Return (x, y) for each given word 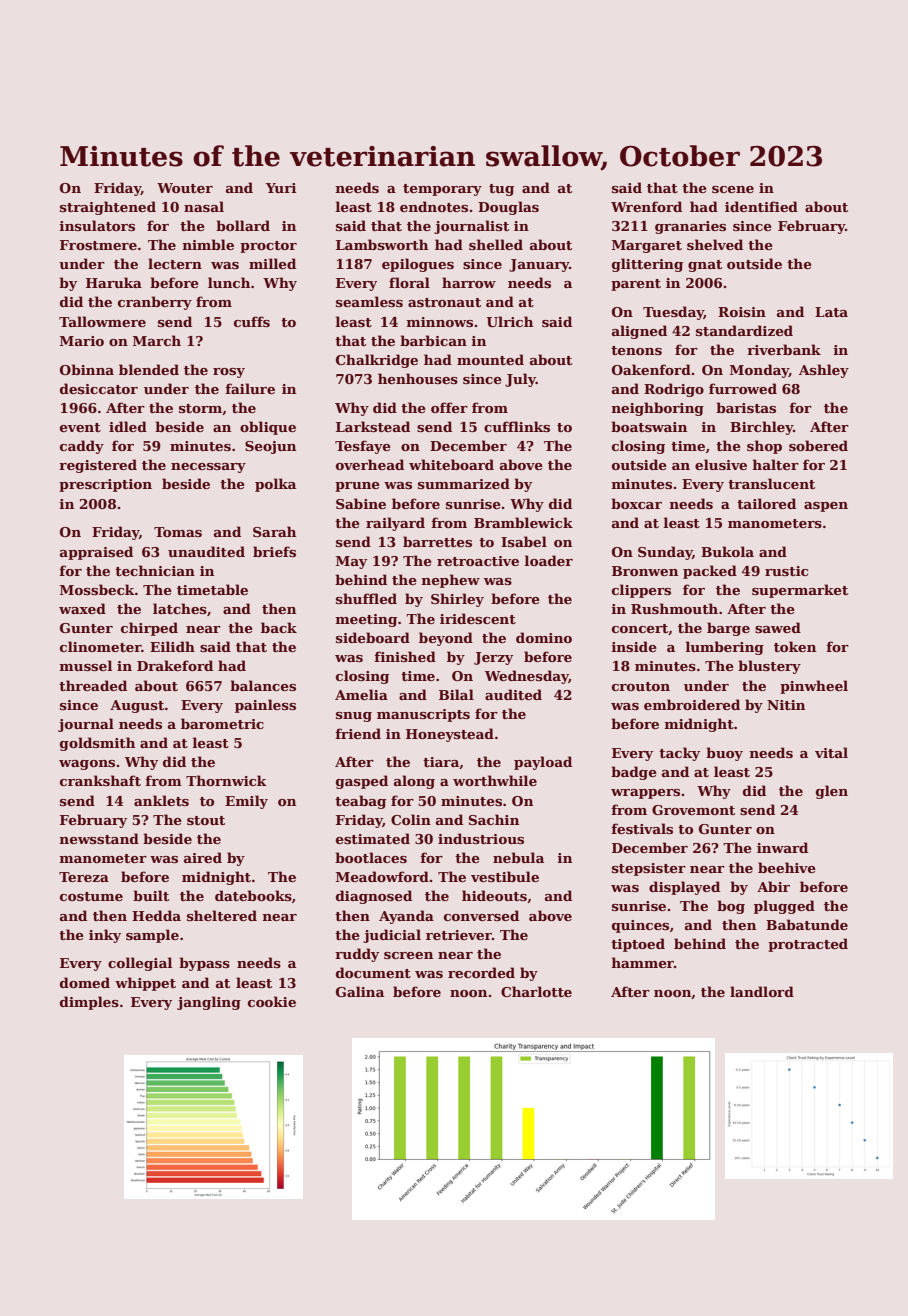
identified (761, 206)
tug (501, 190)
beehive (787, 867)
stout (206, 820)
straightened (108, 208)
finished (405, 656)
